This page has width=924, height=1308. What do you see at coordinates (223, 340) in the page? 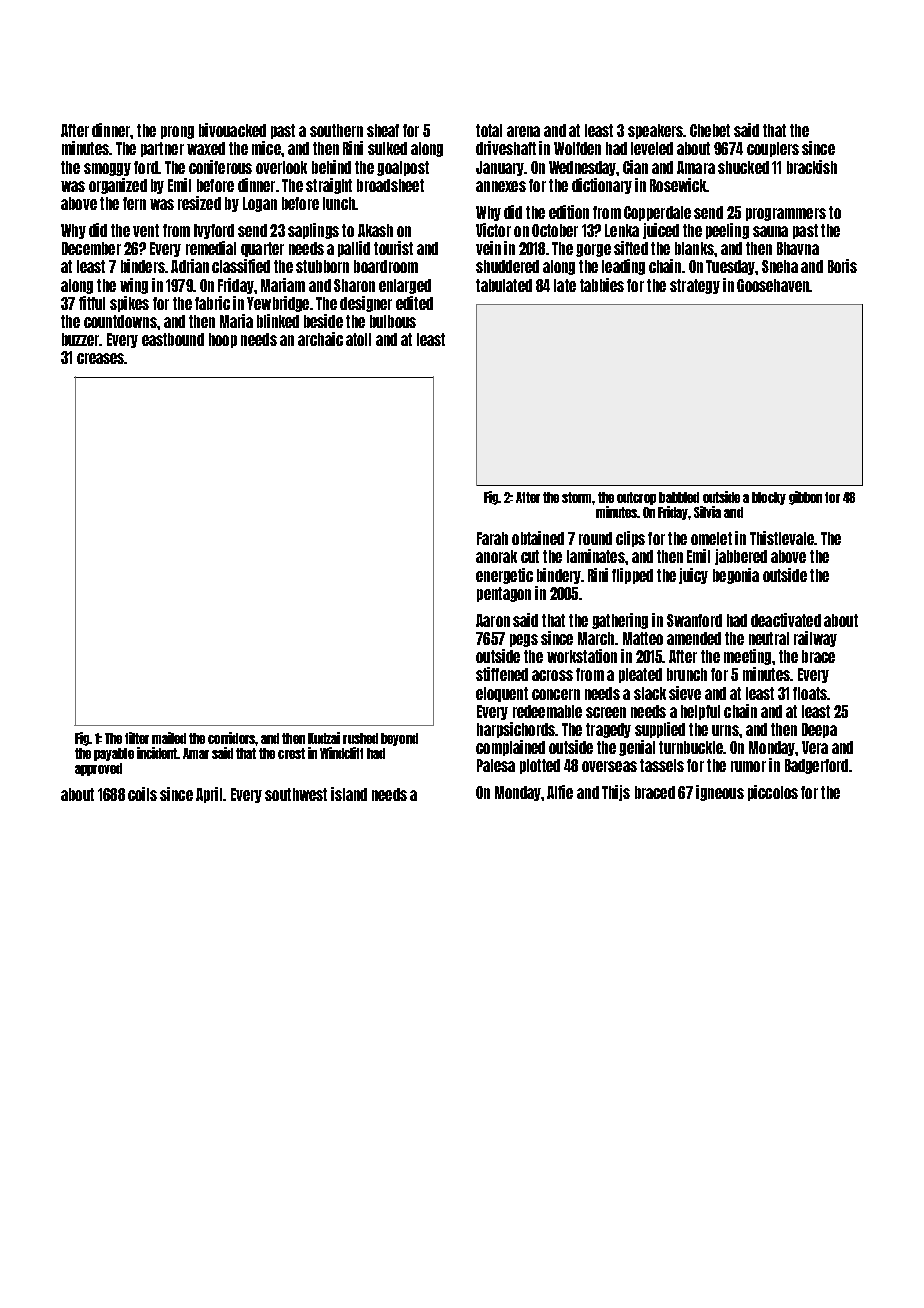
I see `hoop` at bounding box center [223, 340].
